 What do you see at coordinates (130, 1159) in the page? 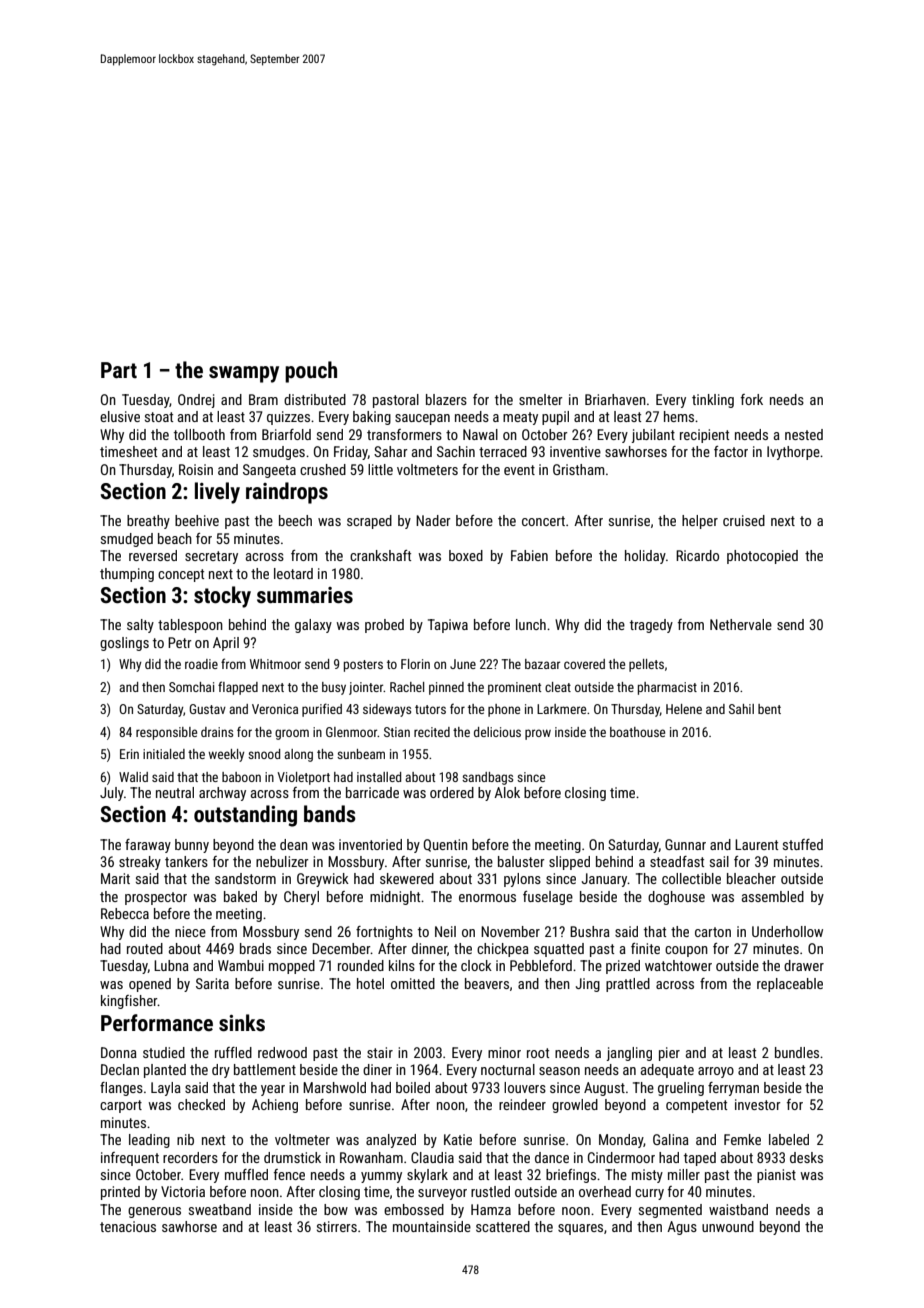
I see `infrequent` at bounding box center [130, 1159].
